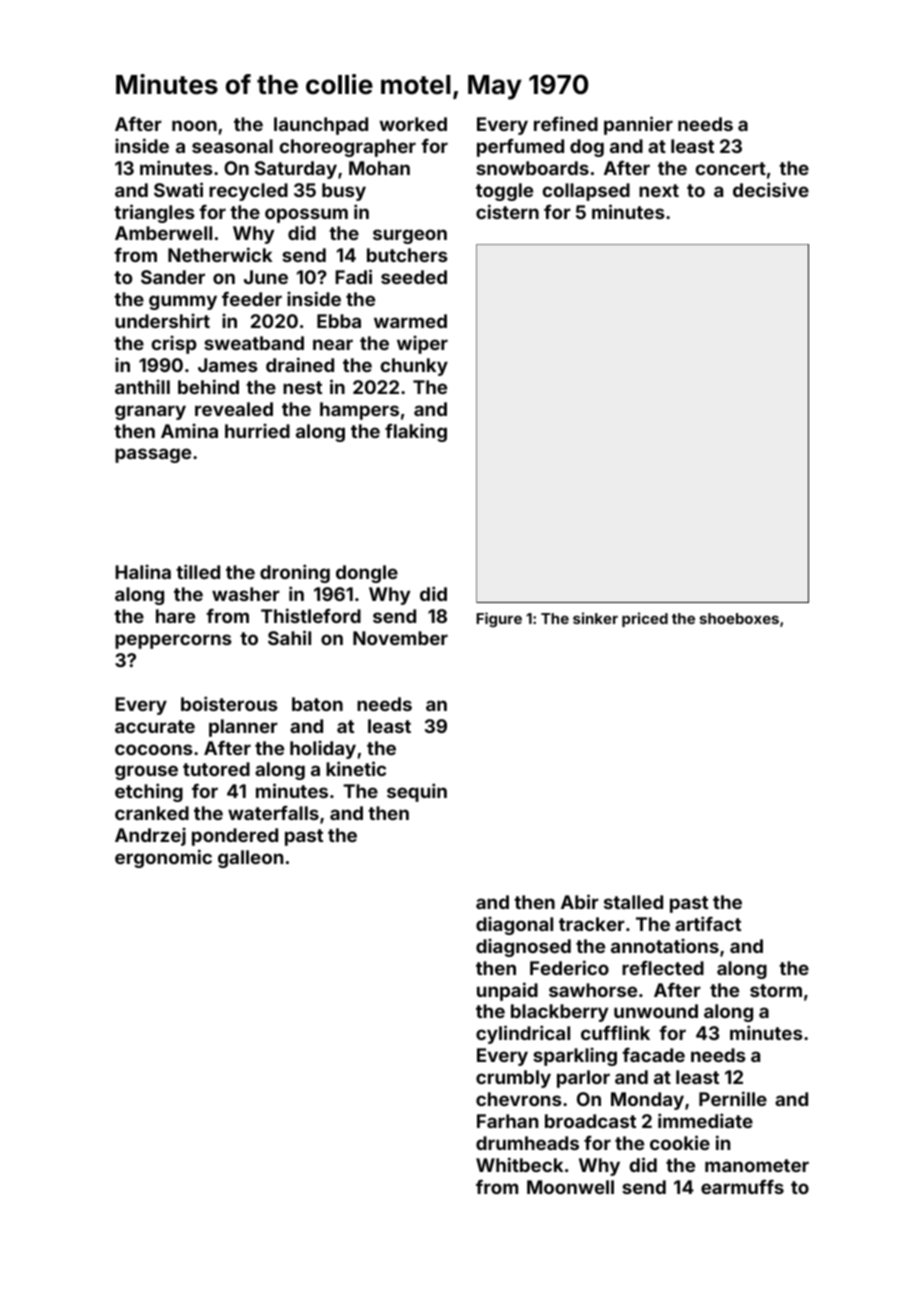  Describe the element at coordinates (235, 837) in the screenshot. I see `pondered` at that location.
